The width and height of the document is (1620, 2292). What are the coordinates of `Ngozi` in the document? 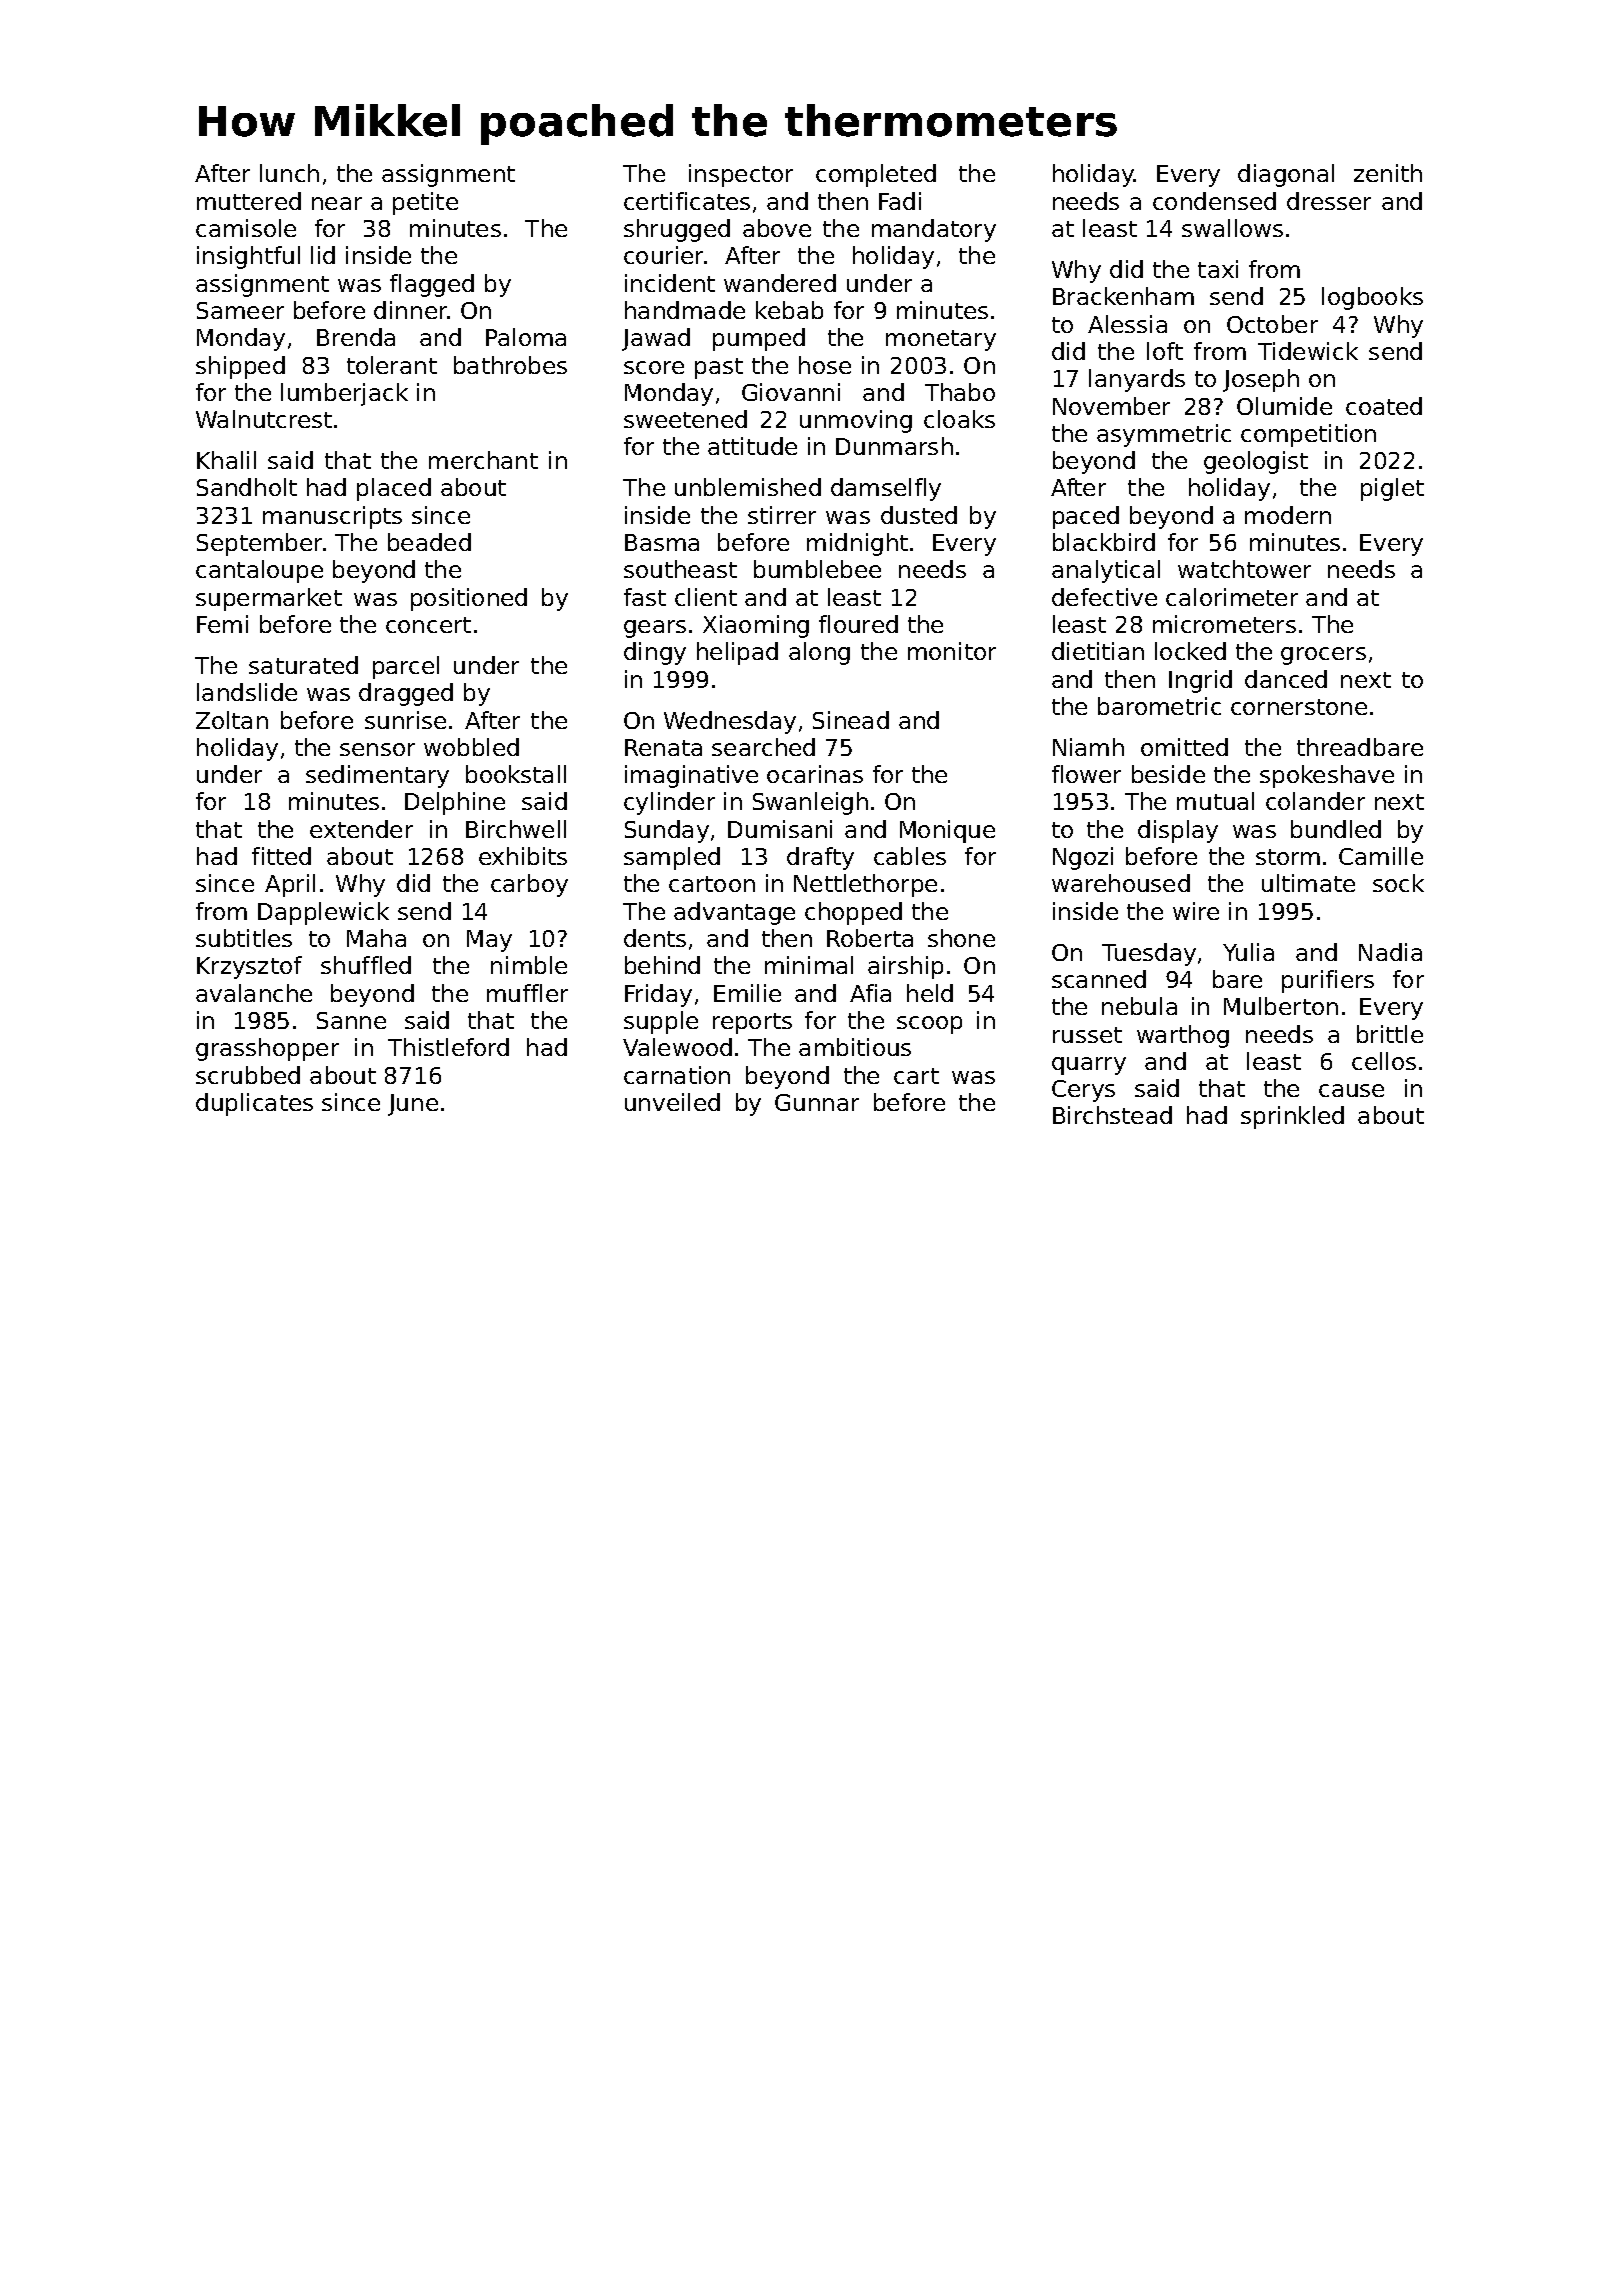 It's located at (1083, 858).
